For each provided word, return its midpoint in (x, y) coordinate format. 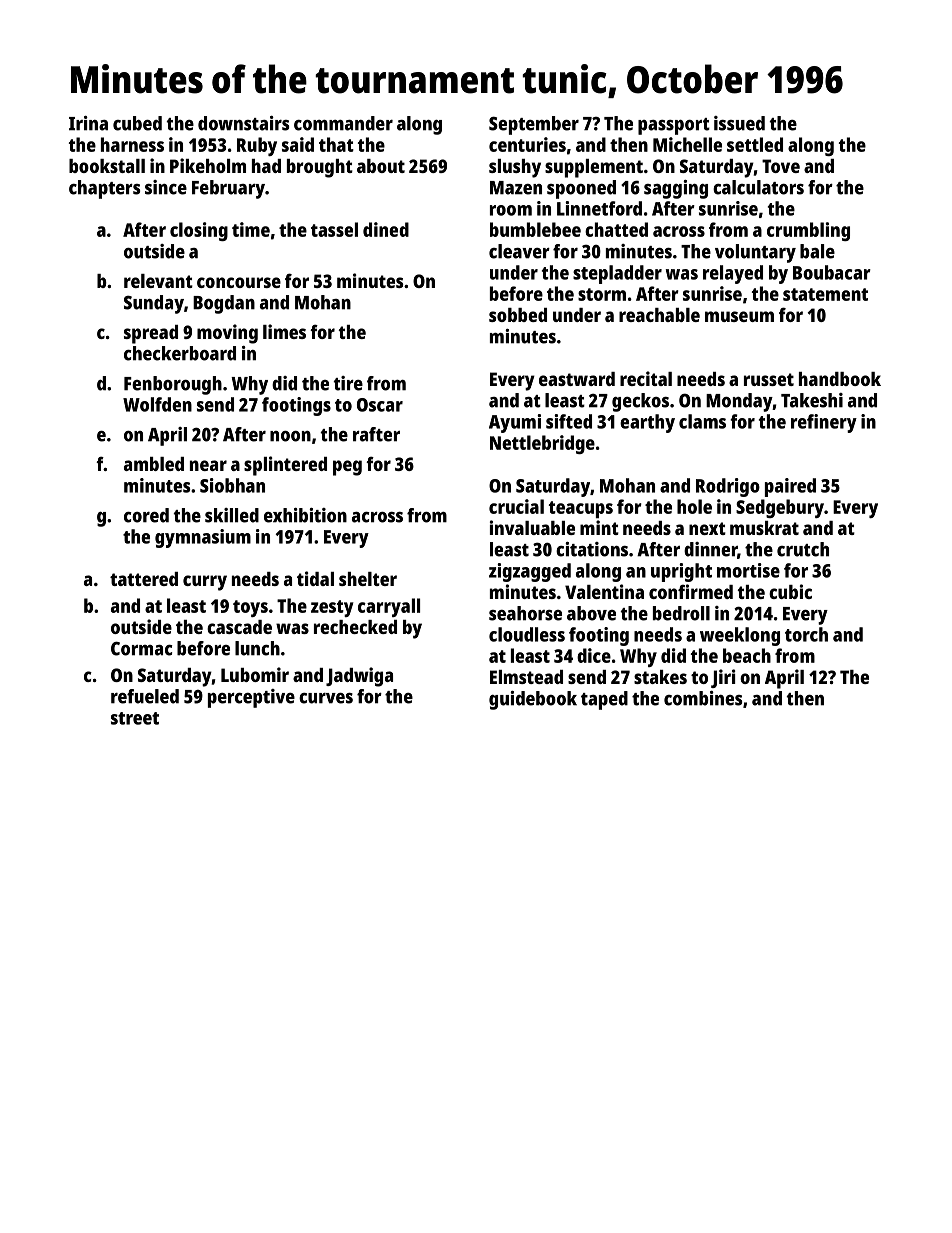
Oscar (380, 405)
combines (703, 698)
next (707, 528)
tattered (144, 579)
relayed (733, 274)
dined (386, 229)
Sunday (154, 304)
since (166, 187)
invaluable (532, 527)
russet (769, 379)
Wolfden (157, 404)
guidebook (533, 700)
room (511, 210)
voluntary (755, 253)
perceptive (251, 698)
